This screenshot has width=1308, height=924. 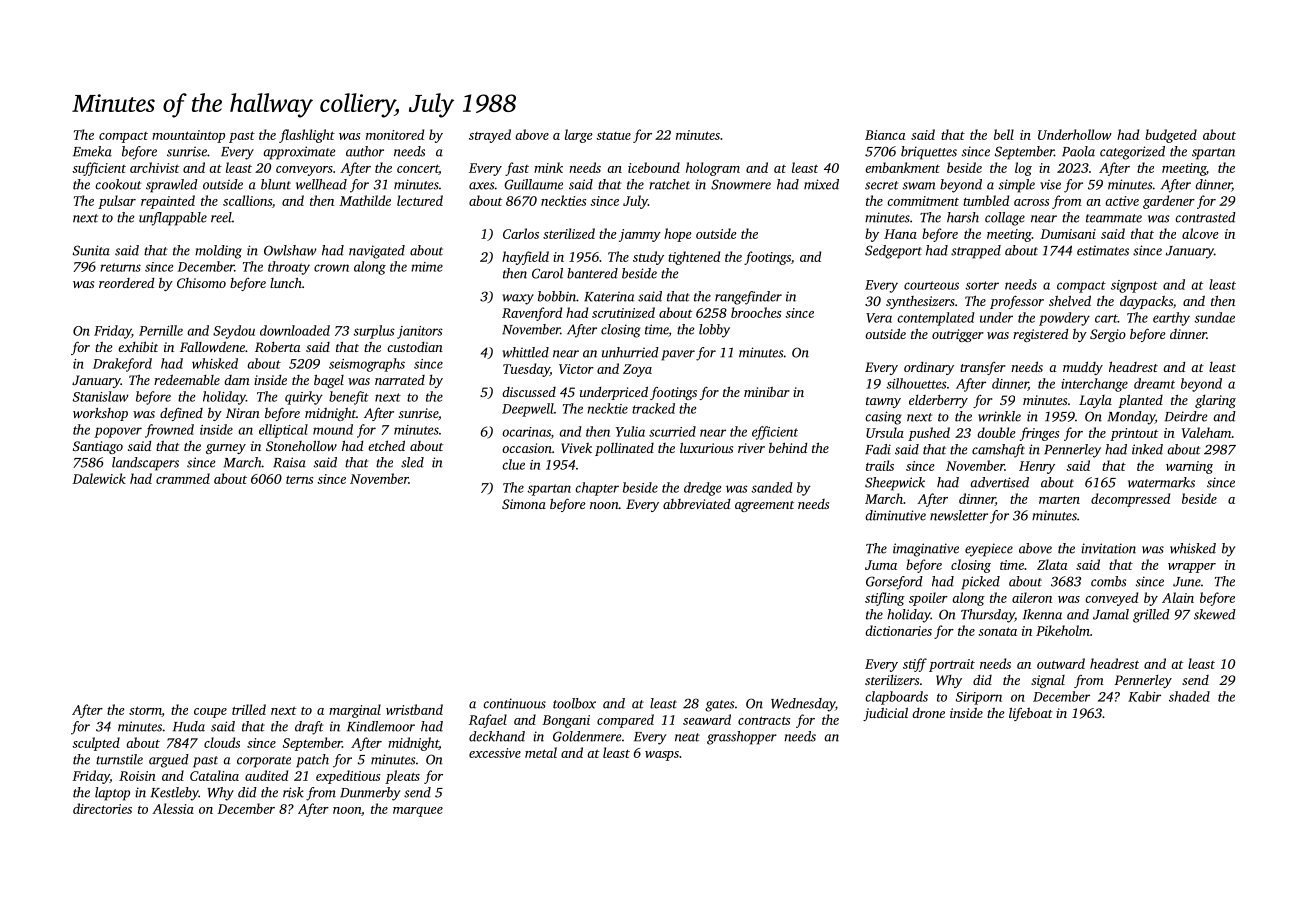 I want to click on directories, so click(x=102, y=808).
